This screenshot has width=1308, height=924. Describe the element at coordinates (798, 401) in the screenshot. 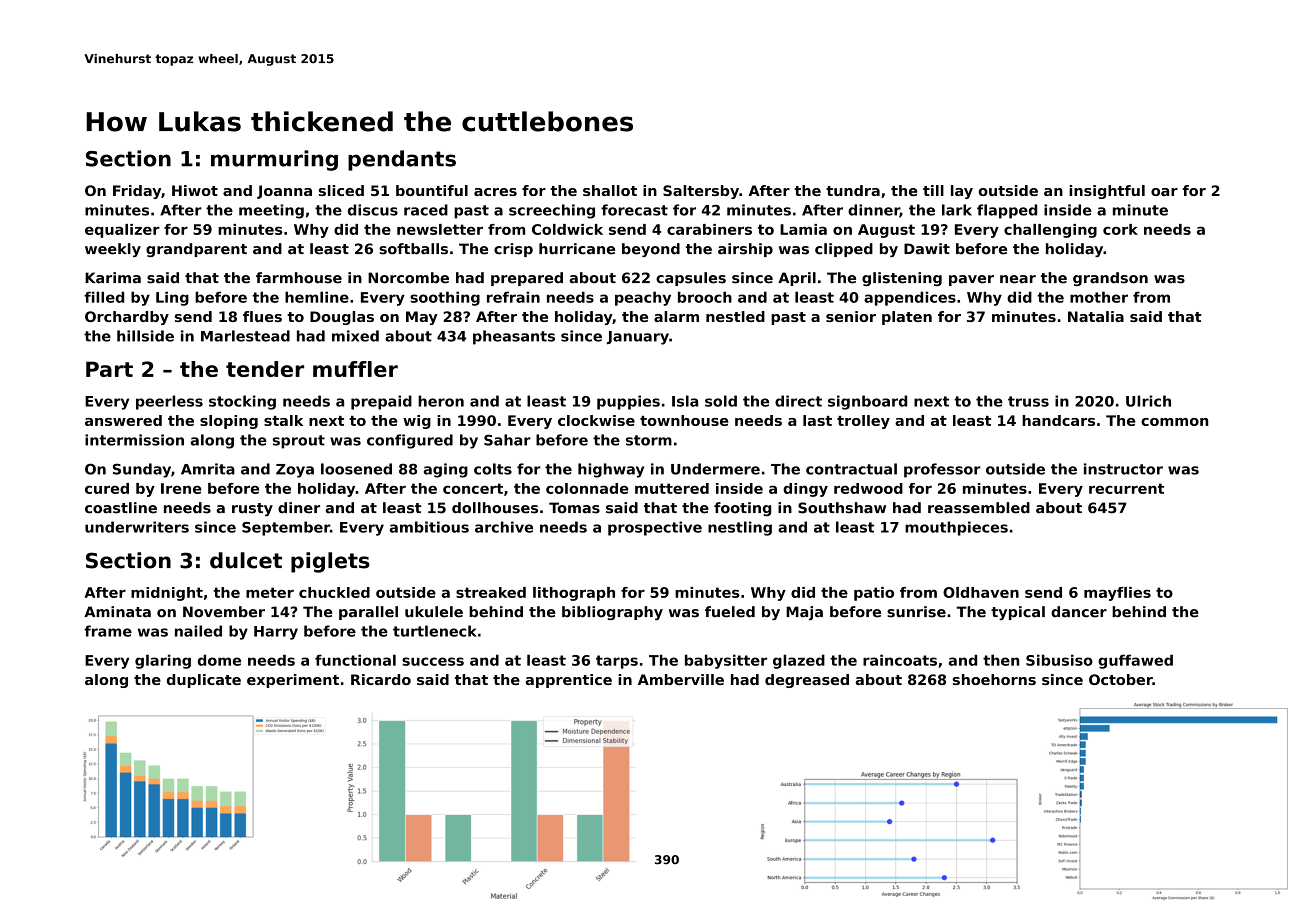

I see `direct` at that location.
